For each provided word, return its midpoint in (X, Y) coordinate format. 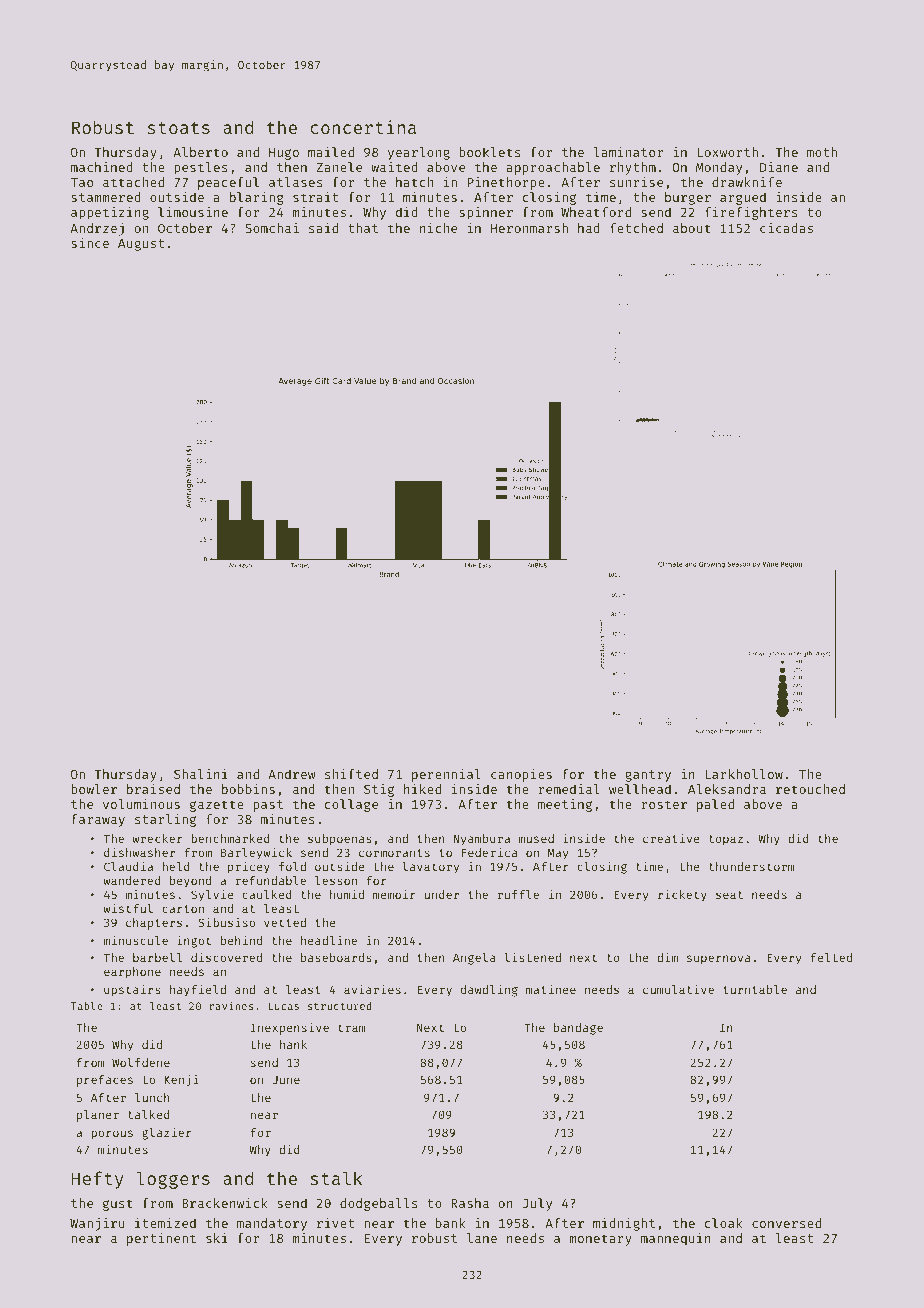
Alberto (200, 152)
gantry (648, 776)
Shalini (201, 774)
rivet (335, 1223)
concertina (363, 127)
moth (822, 152)
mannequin (676, 1239)
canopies (521, 775)
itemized (165, 1223)
